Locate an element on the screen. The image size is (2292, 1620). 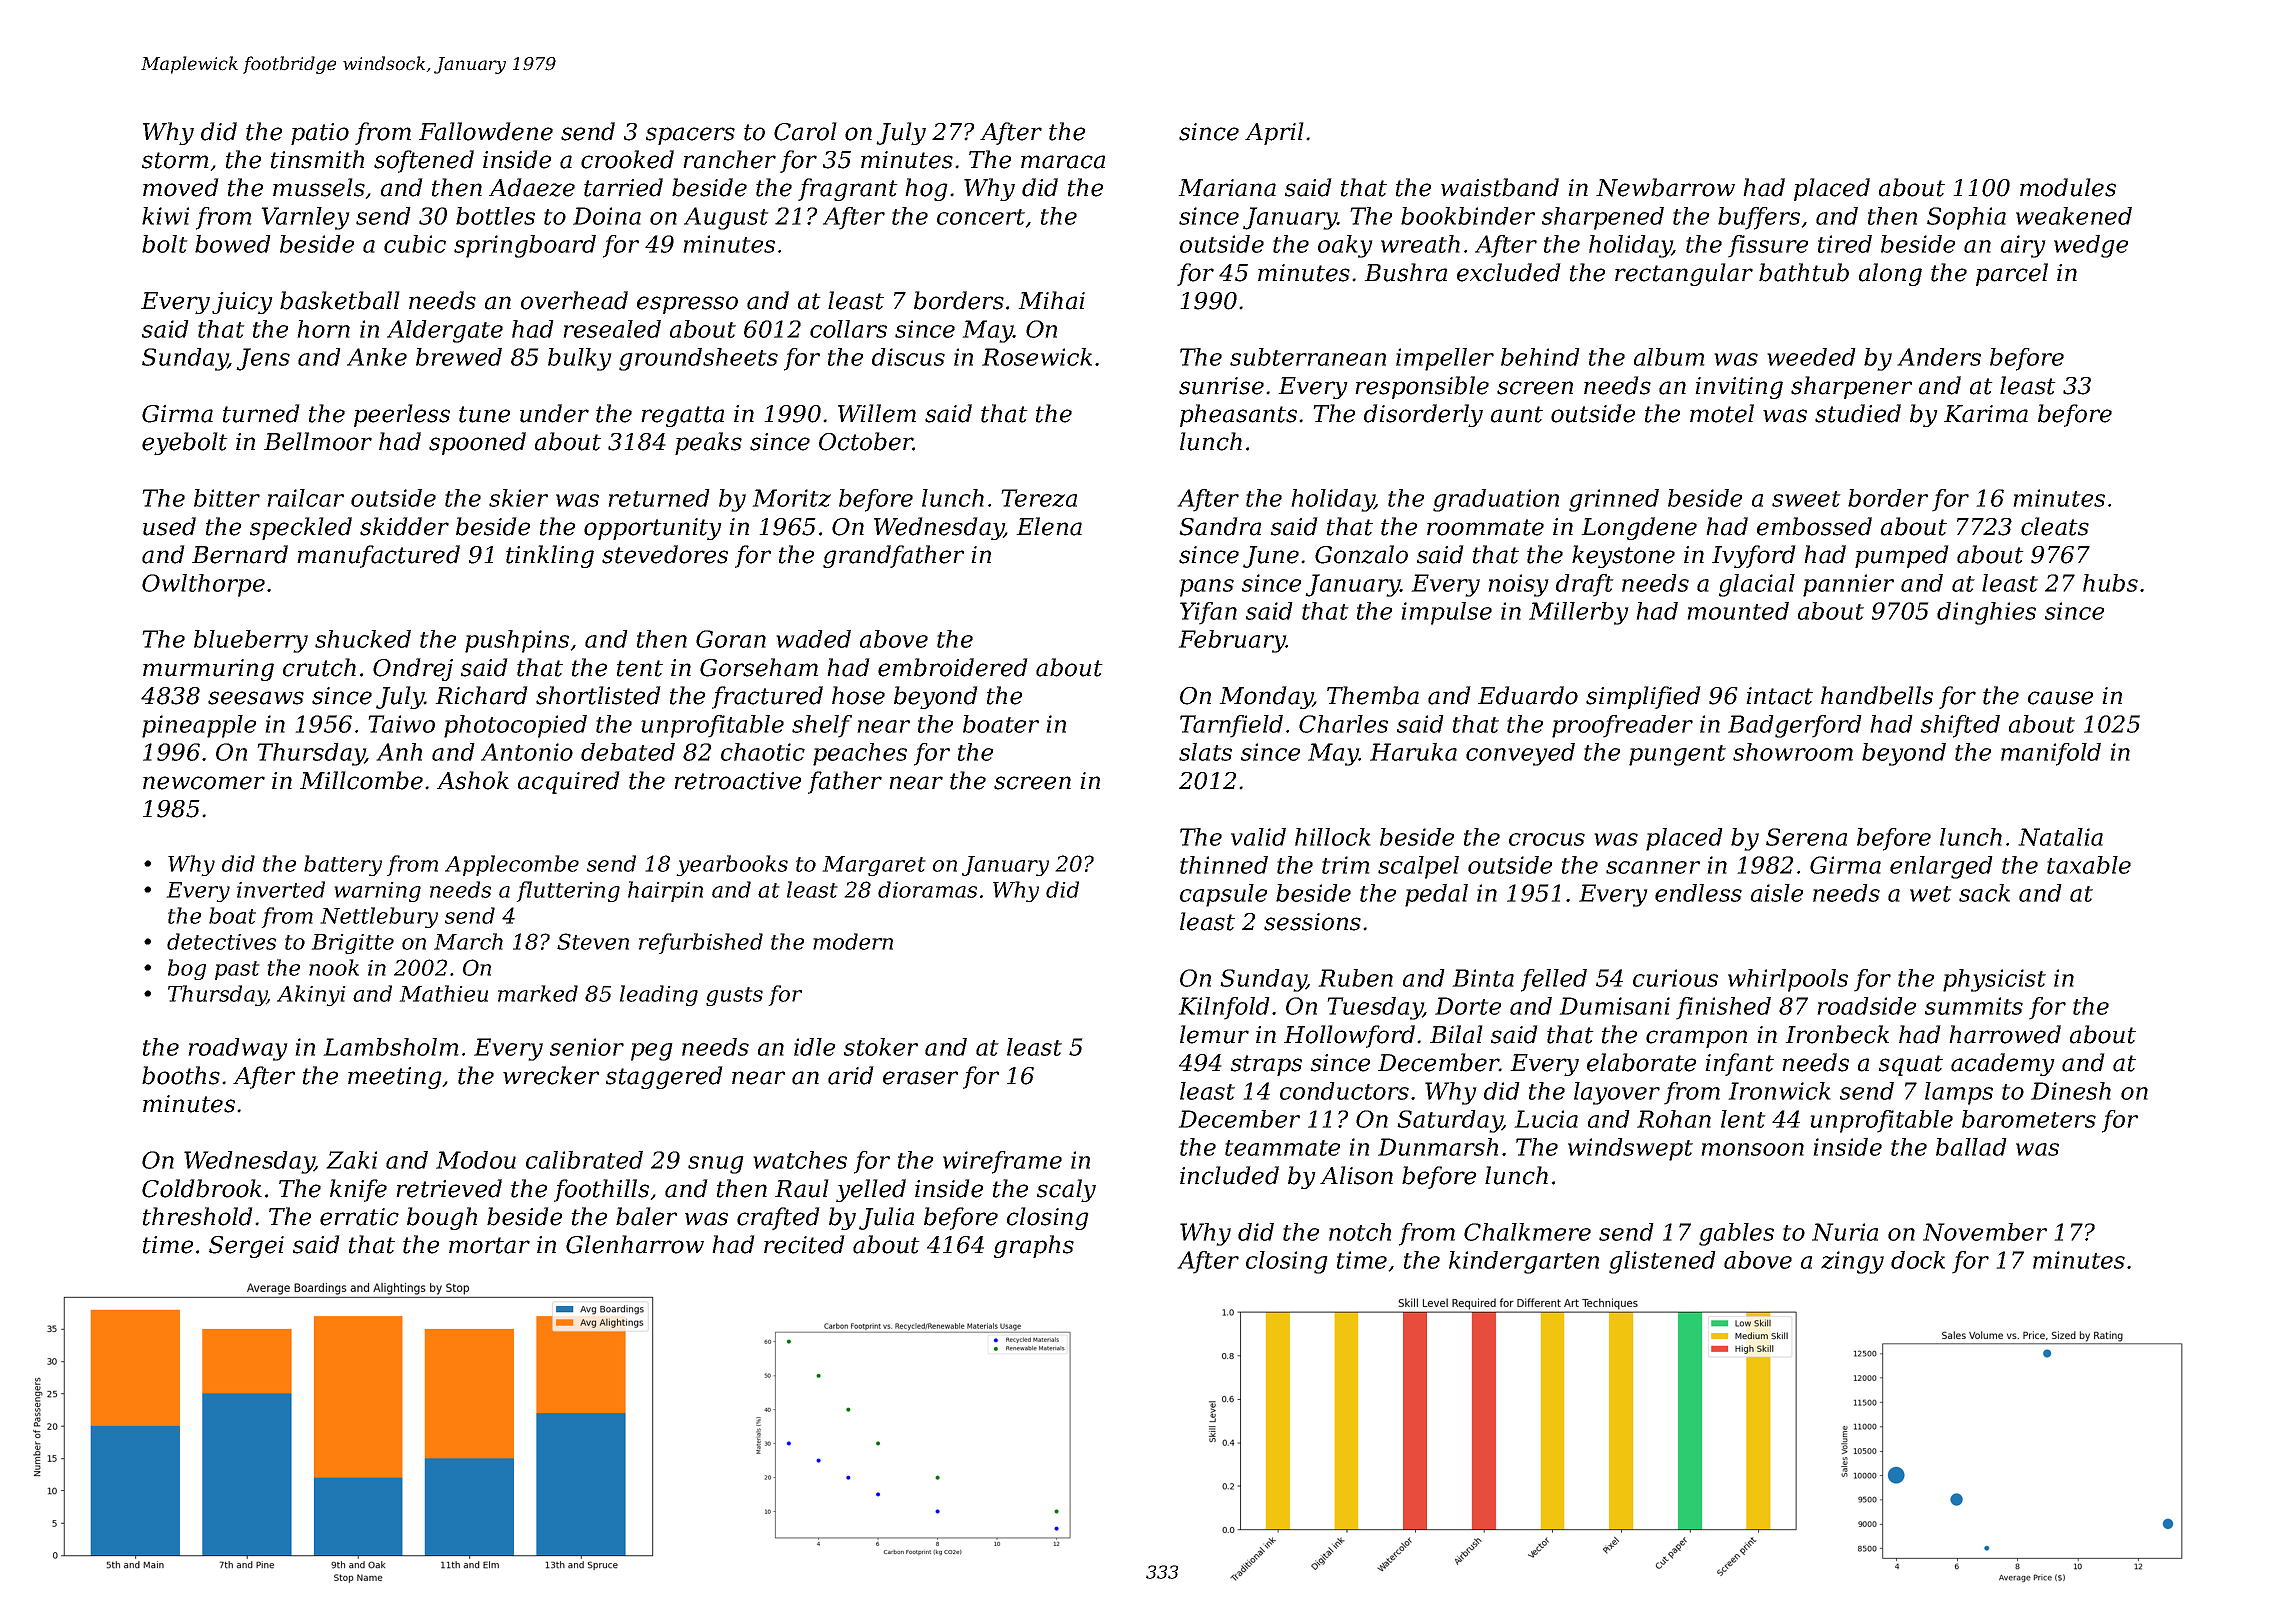
storm is located at coordinates (175, 160).
